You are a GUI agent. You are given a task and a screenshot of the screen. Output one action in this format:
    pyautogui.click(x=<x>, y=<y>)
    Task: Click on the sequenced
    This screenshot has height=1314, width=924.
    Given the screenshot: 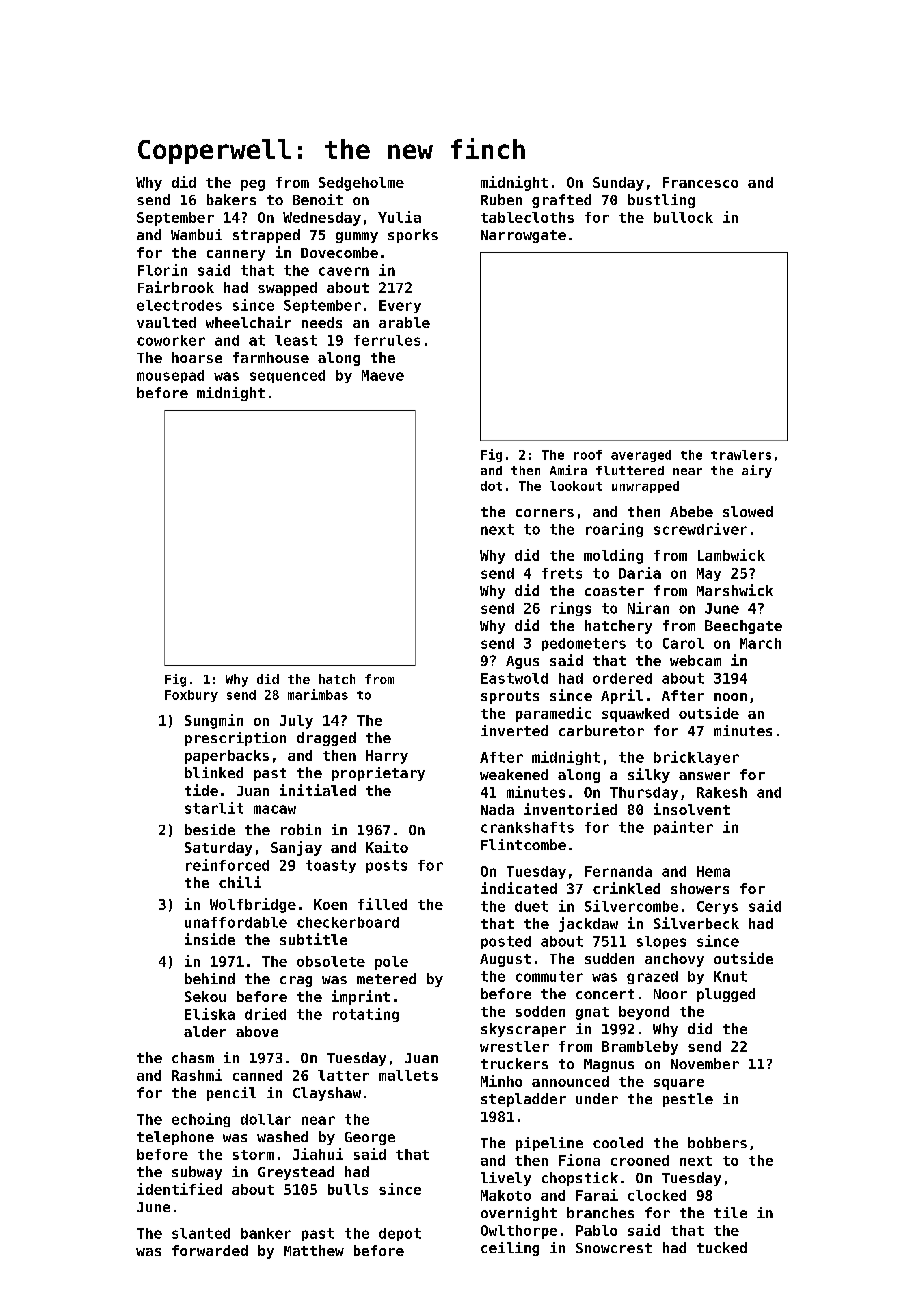 What is the action you would take?
    pyautogui.click(x=287, y=376)
